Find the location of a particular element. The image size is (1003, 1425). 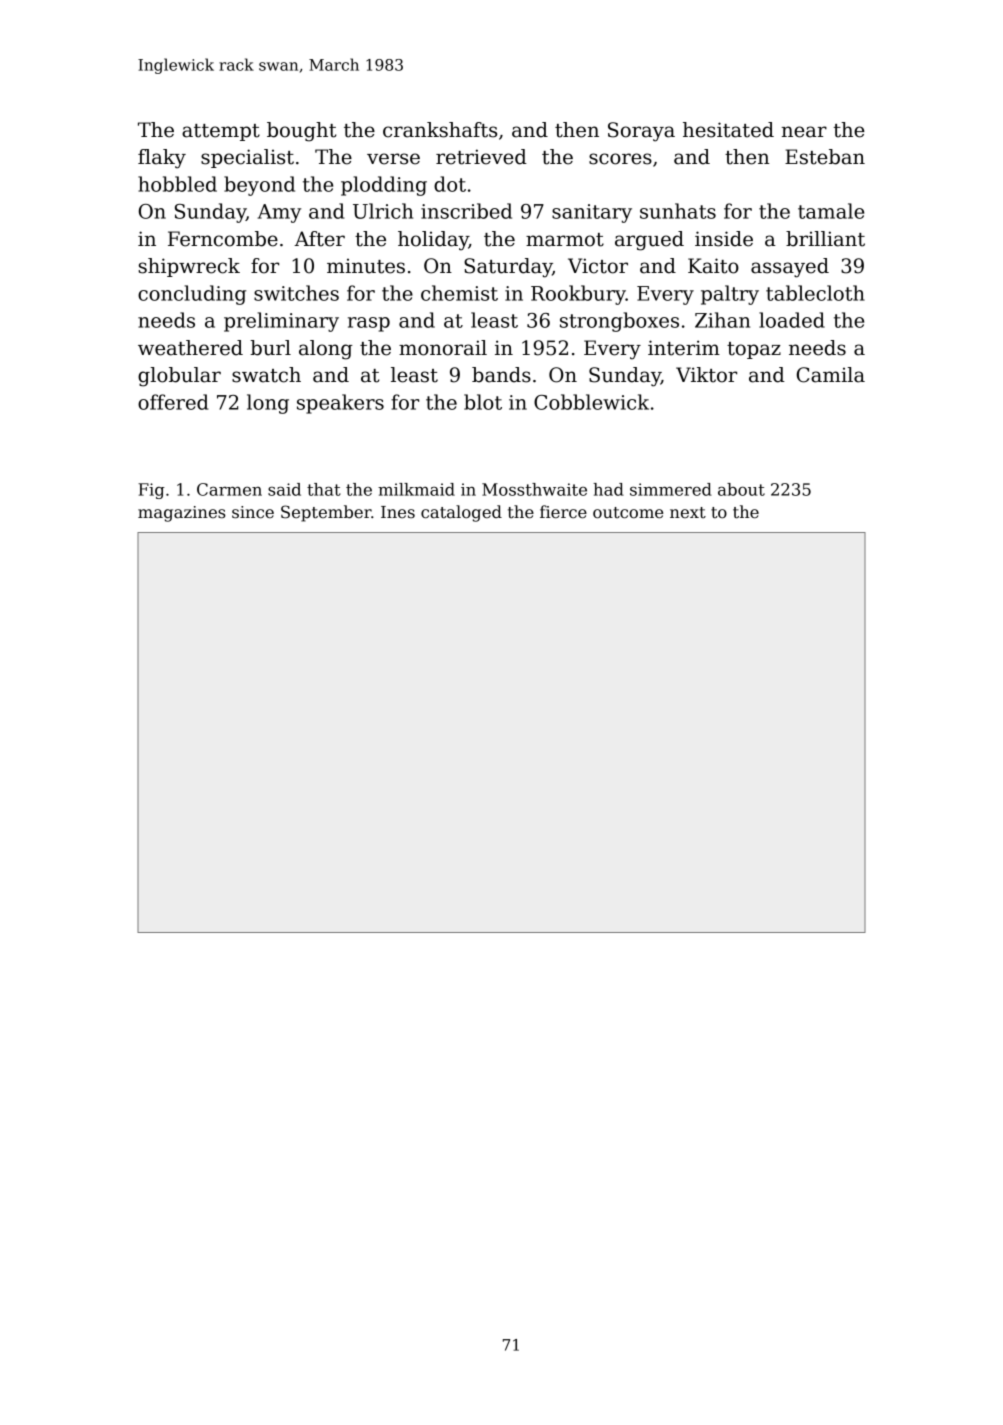

hobbled is located at coordinates (177, 184).
